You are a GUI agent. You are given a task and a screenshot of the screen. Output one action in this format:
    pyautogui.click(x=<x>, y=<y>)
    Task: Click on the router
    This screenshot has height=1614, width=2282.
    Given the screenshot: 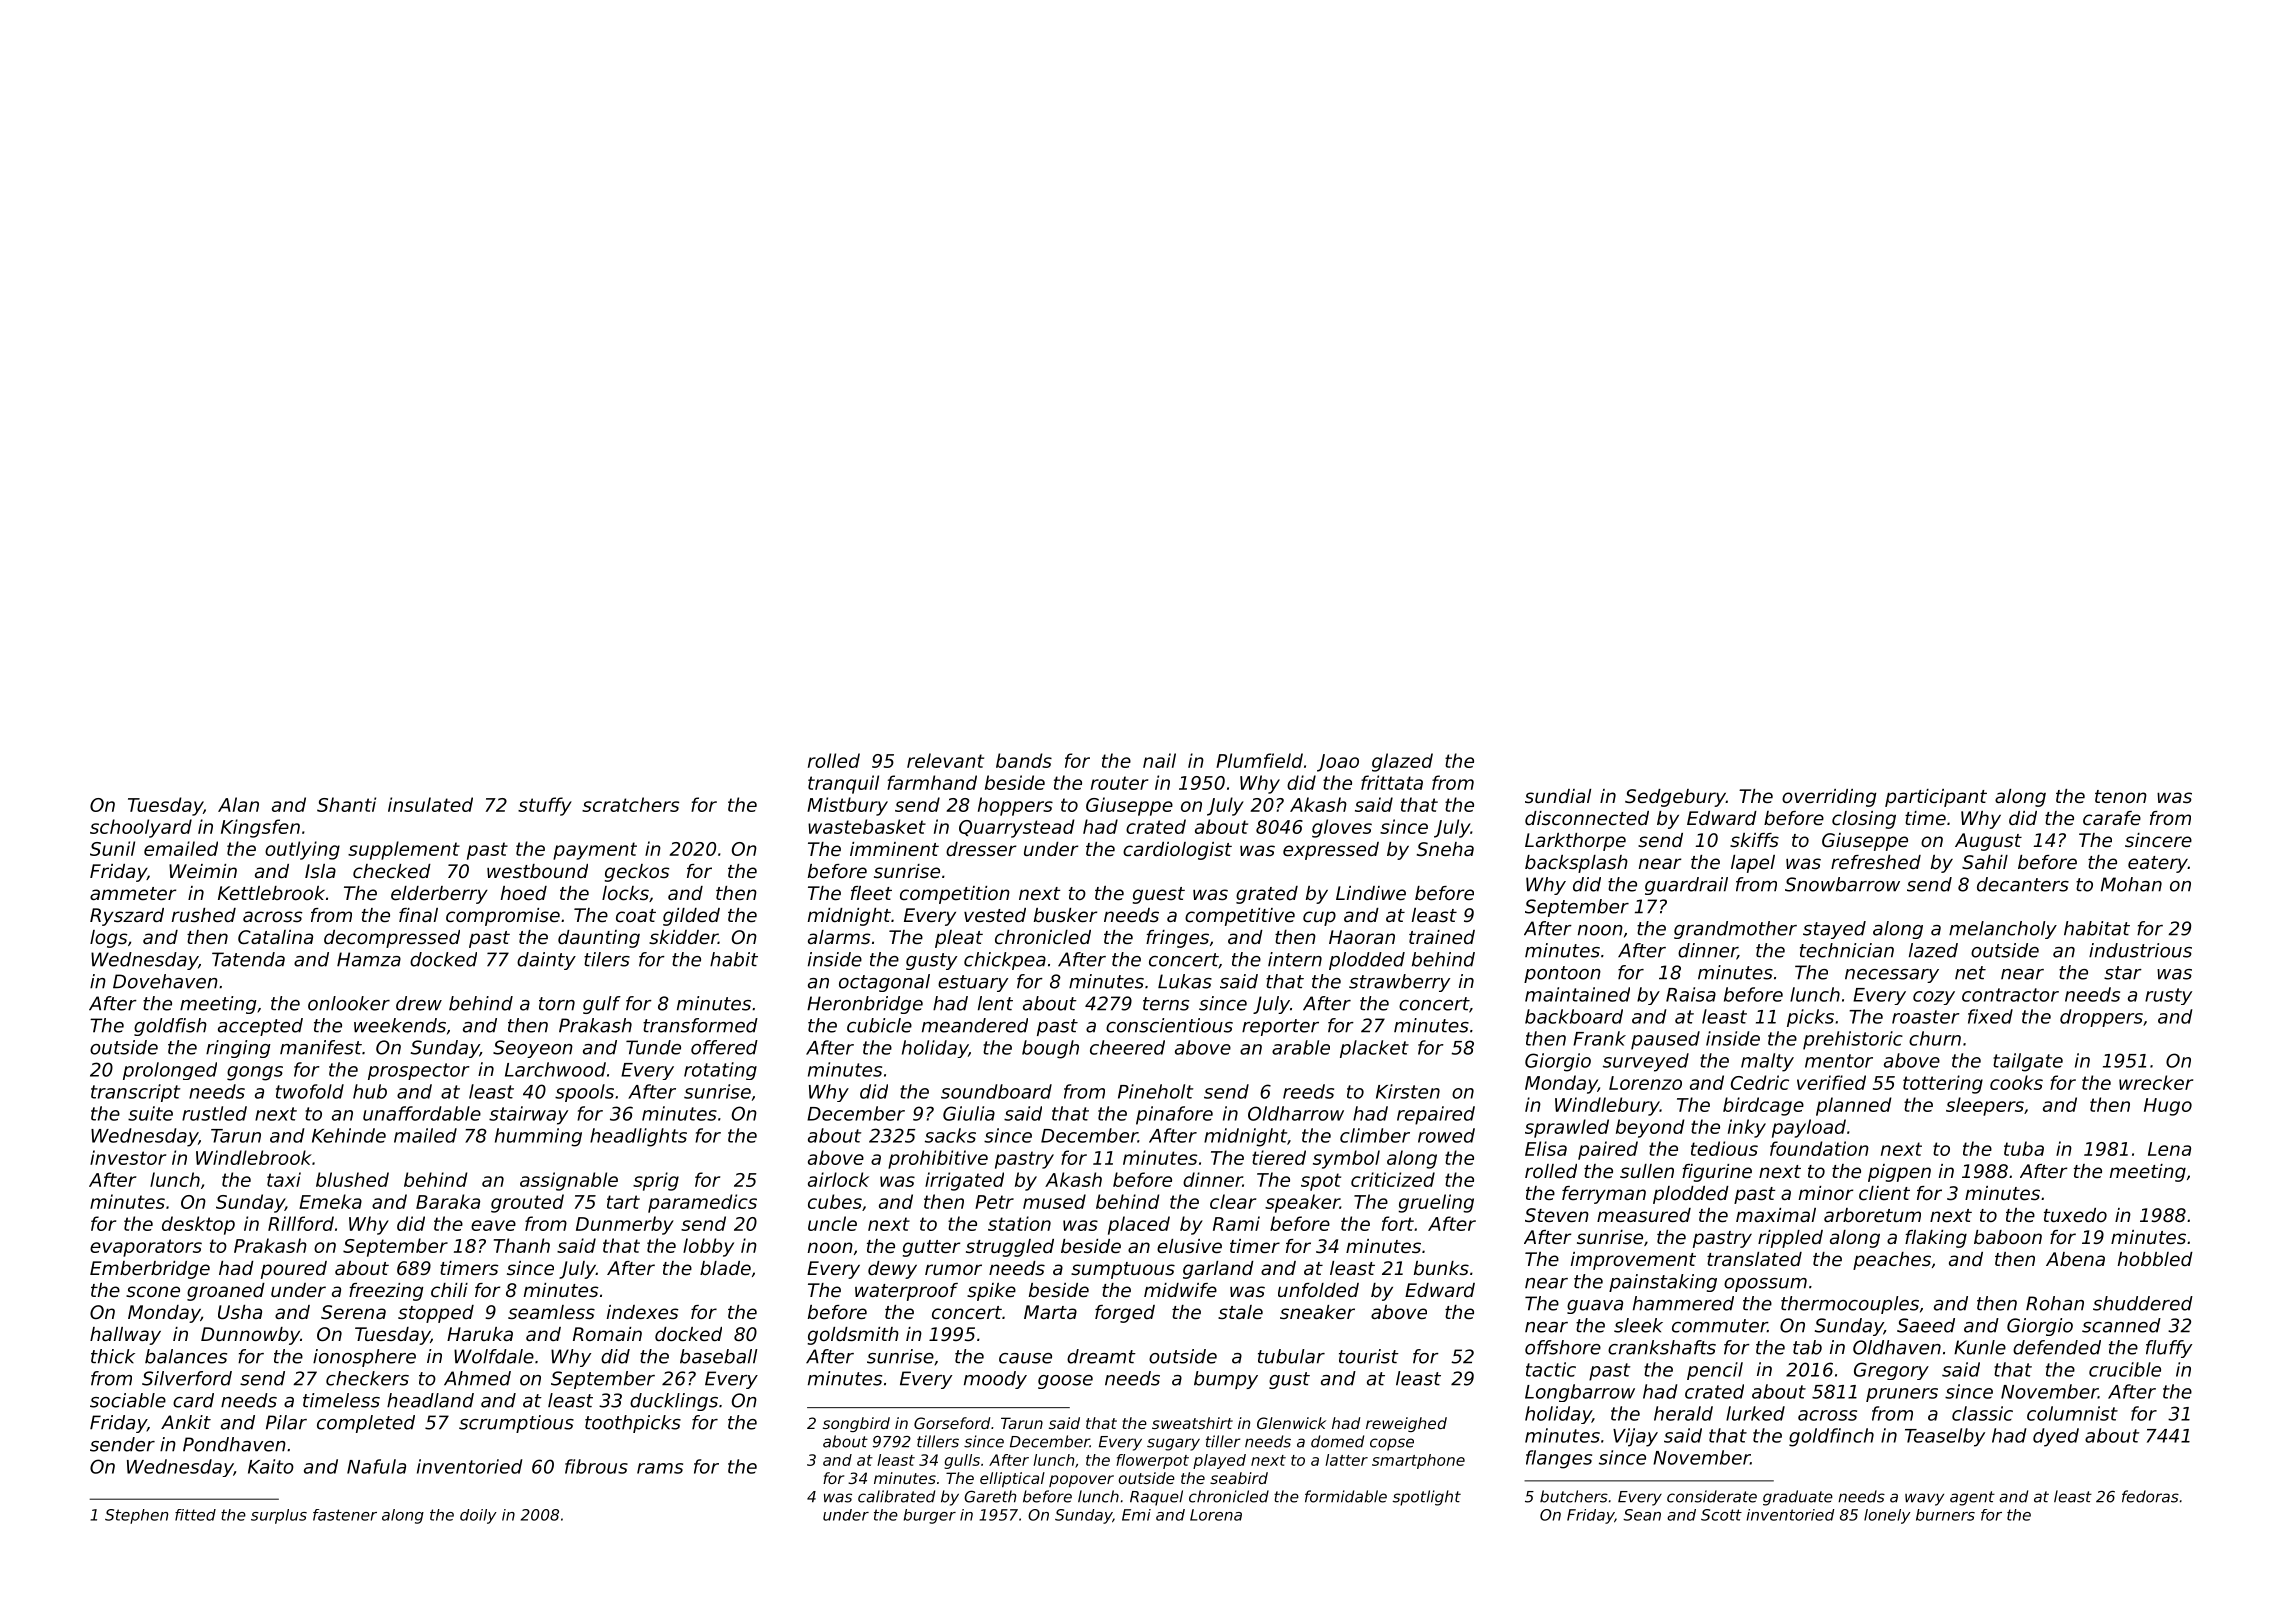 What is the action you would take?
    pyautogui.click(x=1119, y=783)
